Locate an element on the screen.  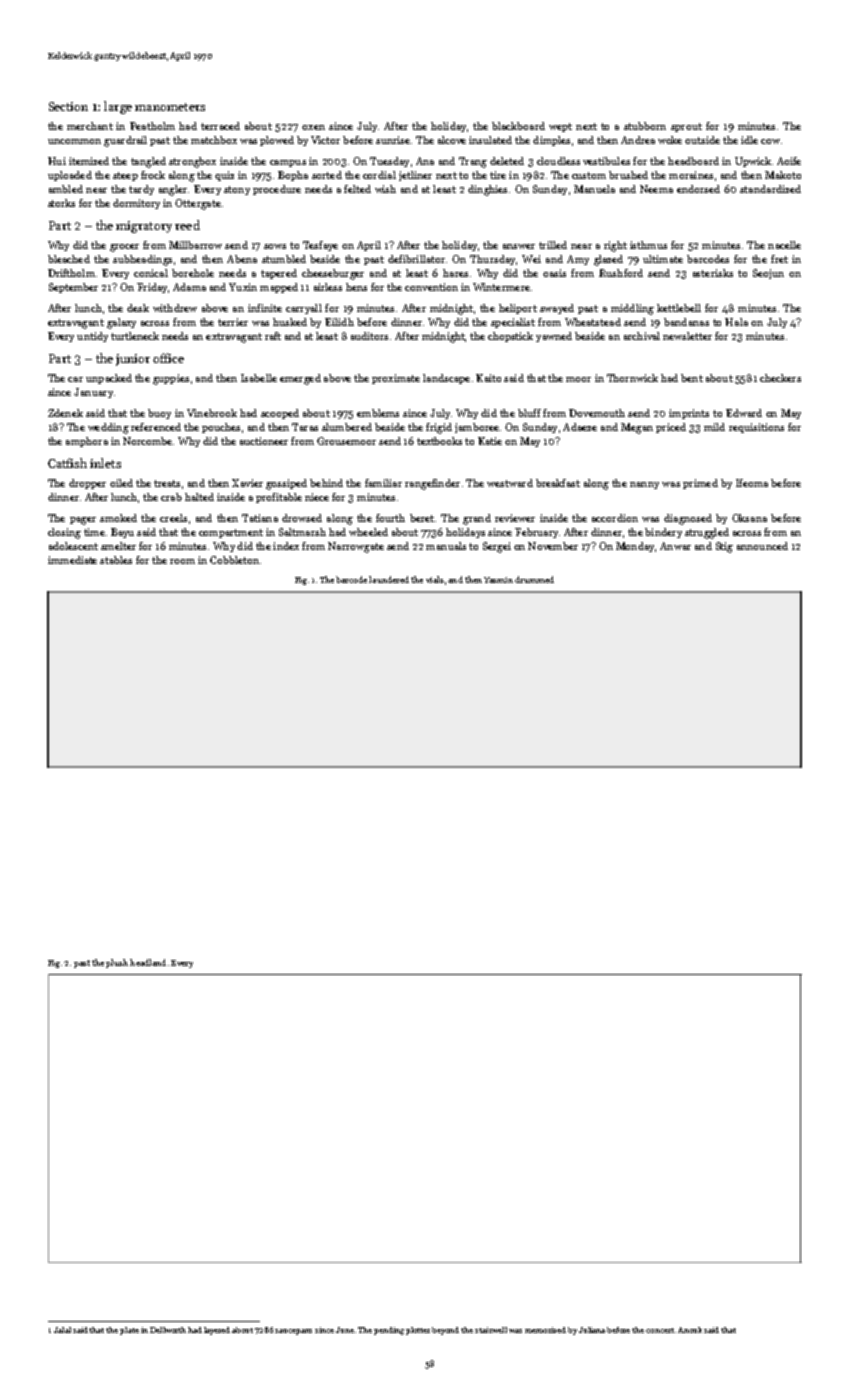
plate is located at coordinates (129, 1331).
